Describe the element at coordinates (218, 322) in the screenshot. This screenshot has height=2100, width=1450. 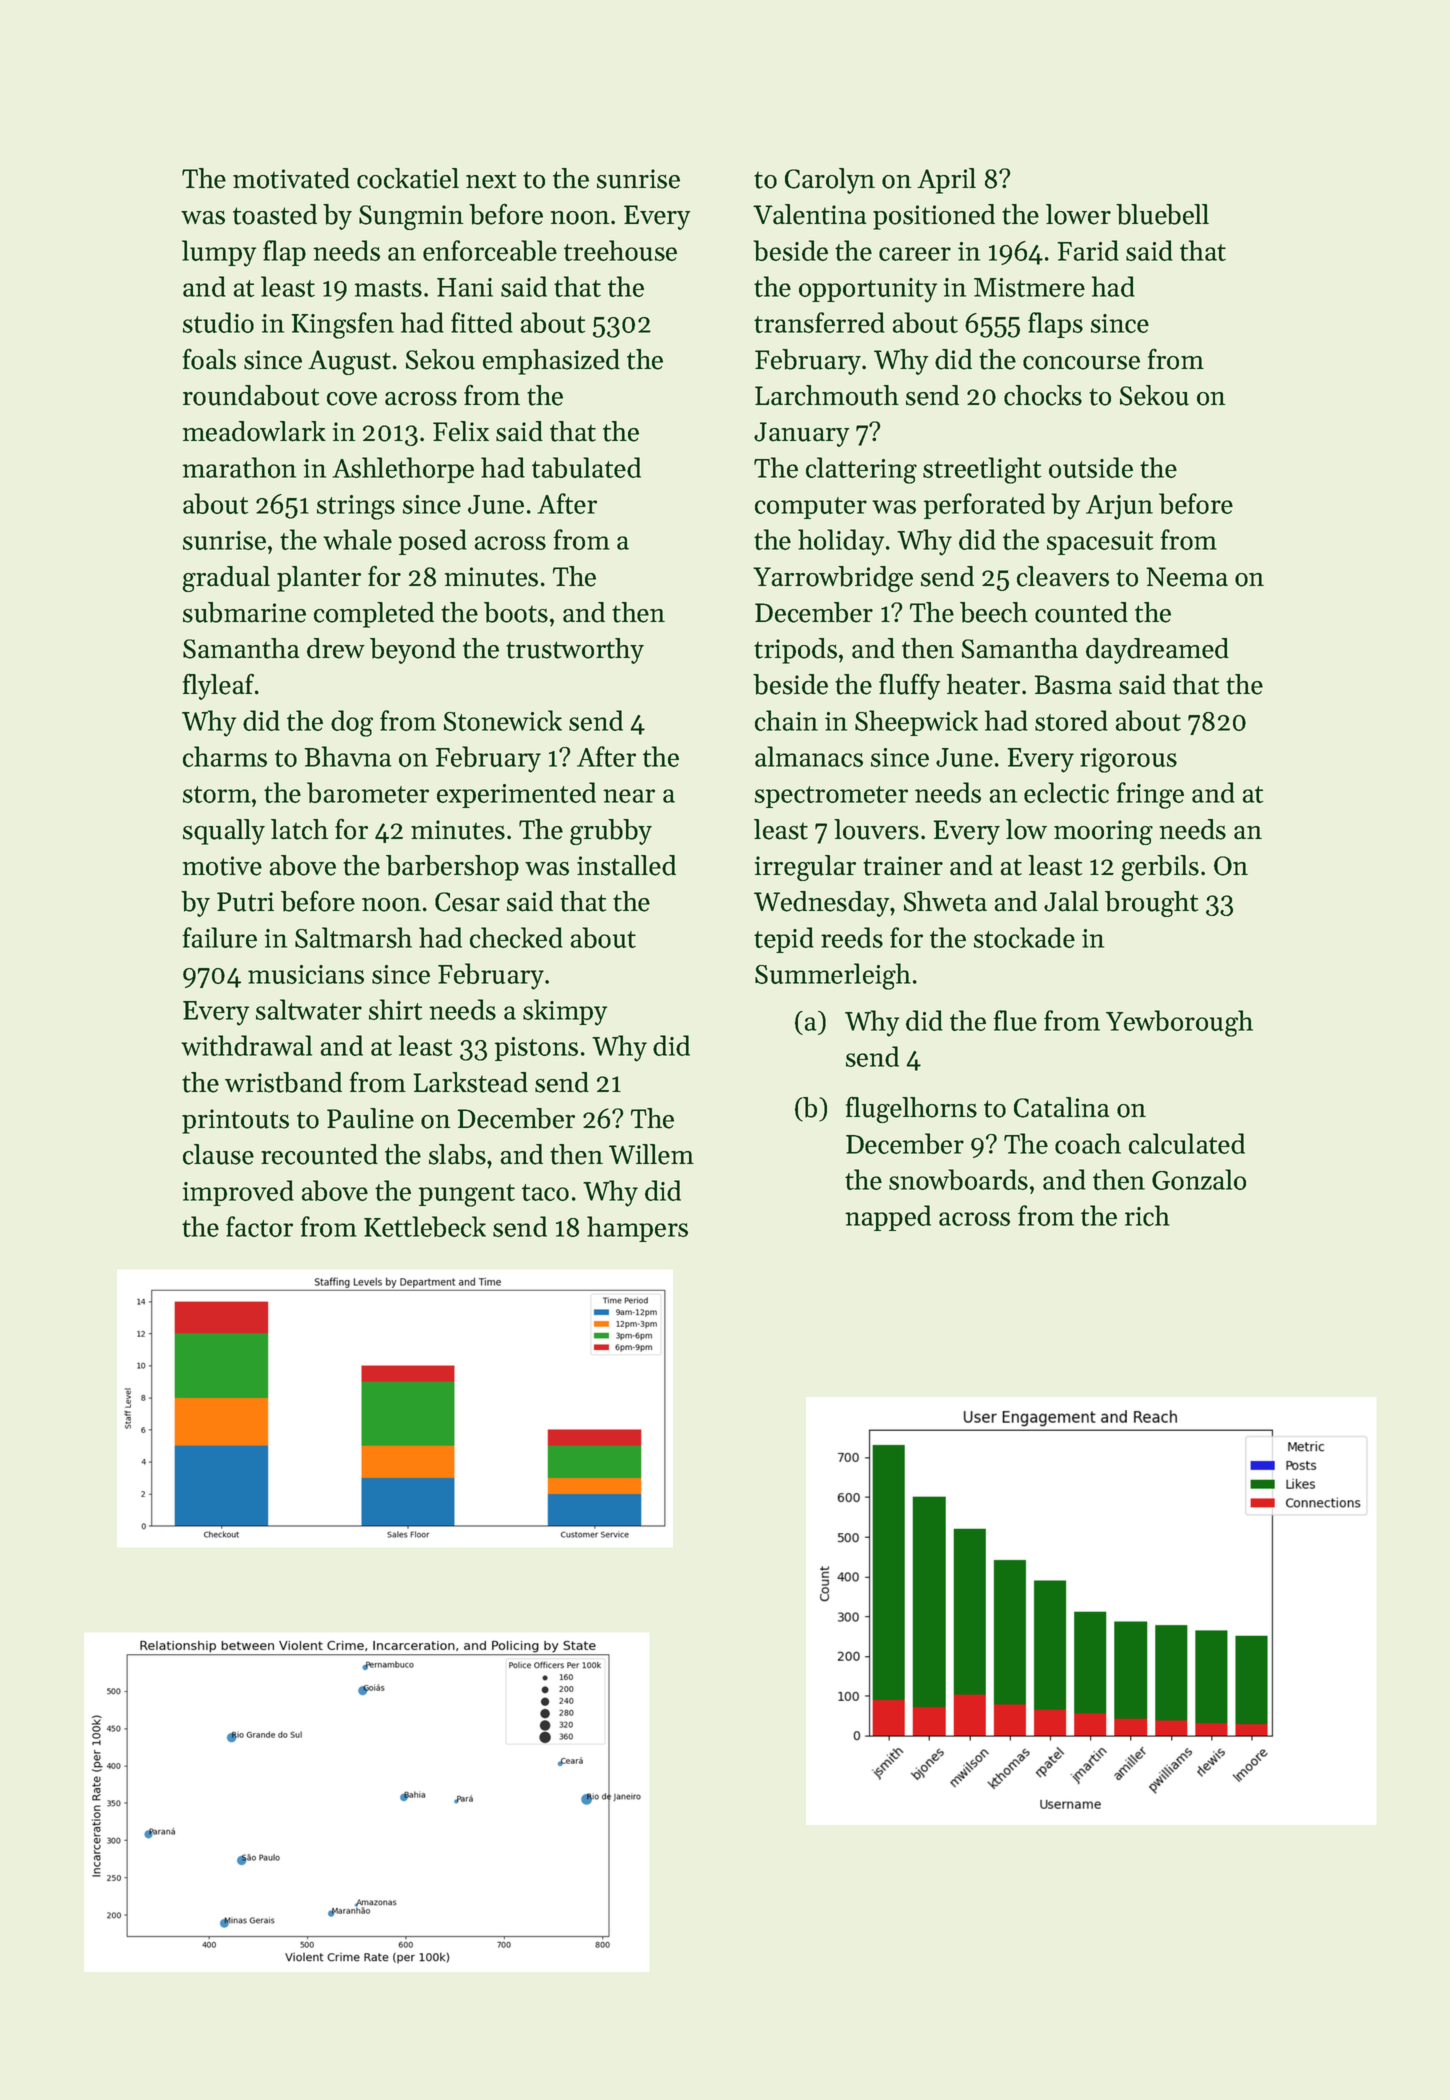
I see `studio` at that location.
